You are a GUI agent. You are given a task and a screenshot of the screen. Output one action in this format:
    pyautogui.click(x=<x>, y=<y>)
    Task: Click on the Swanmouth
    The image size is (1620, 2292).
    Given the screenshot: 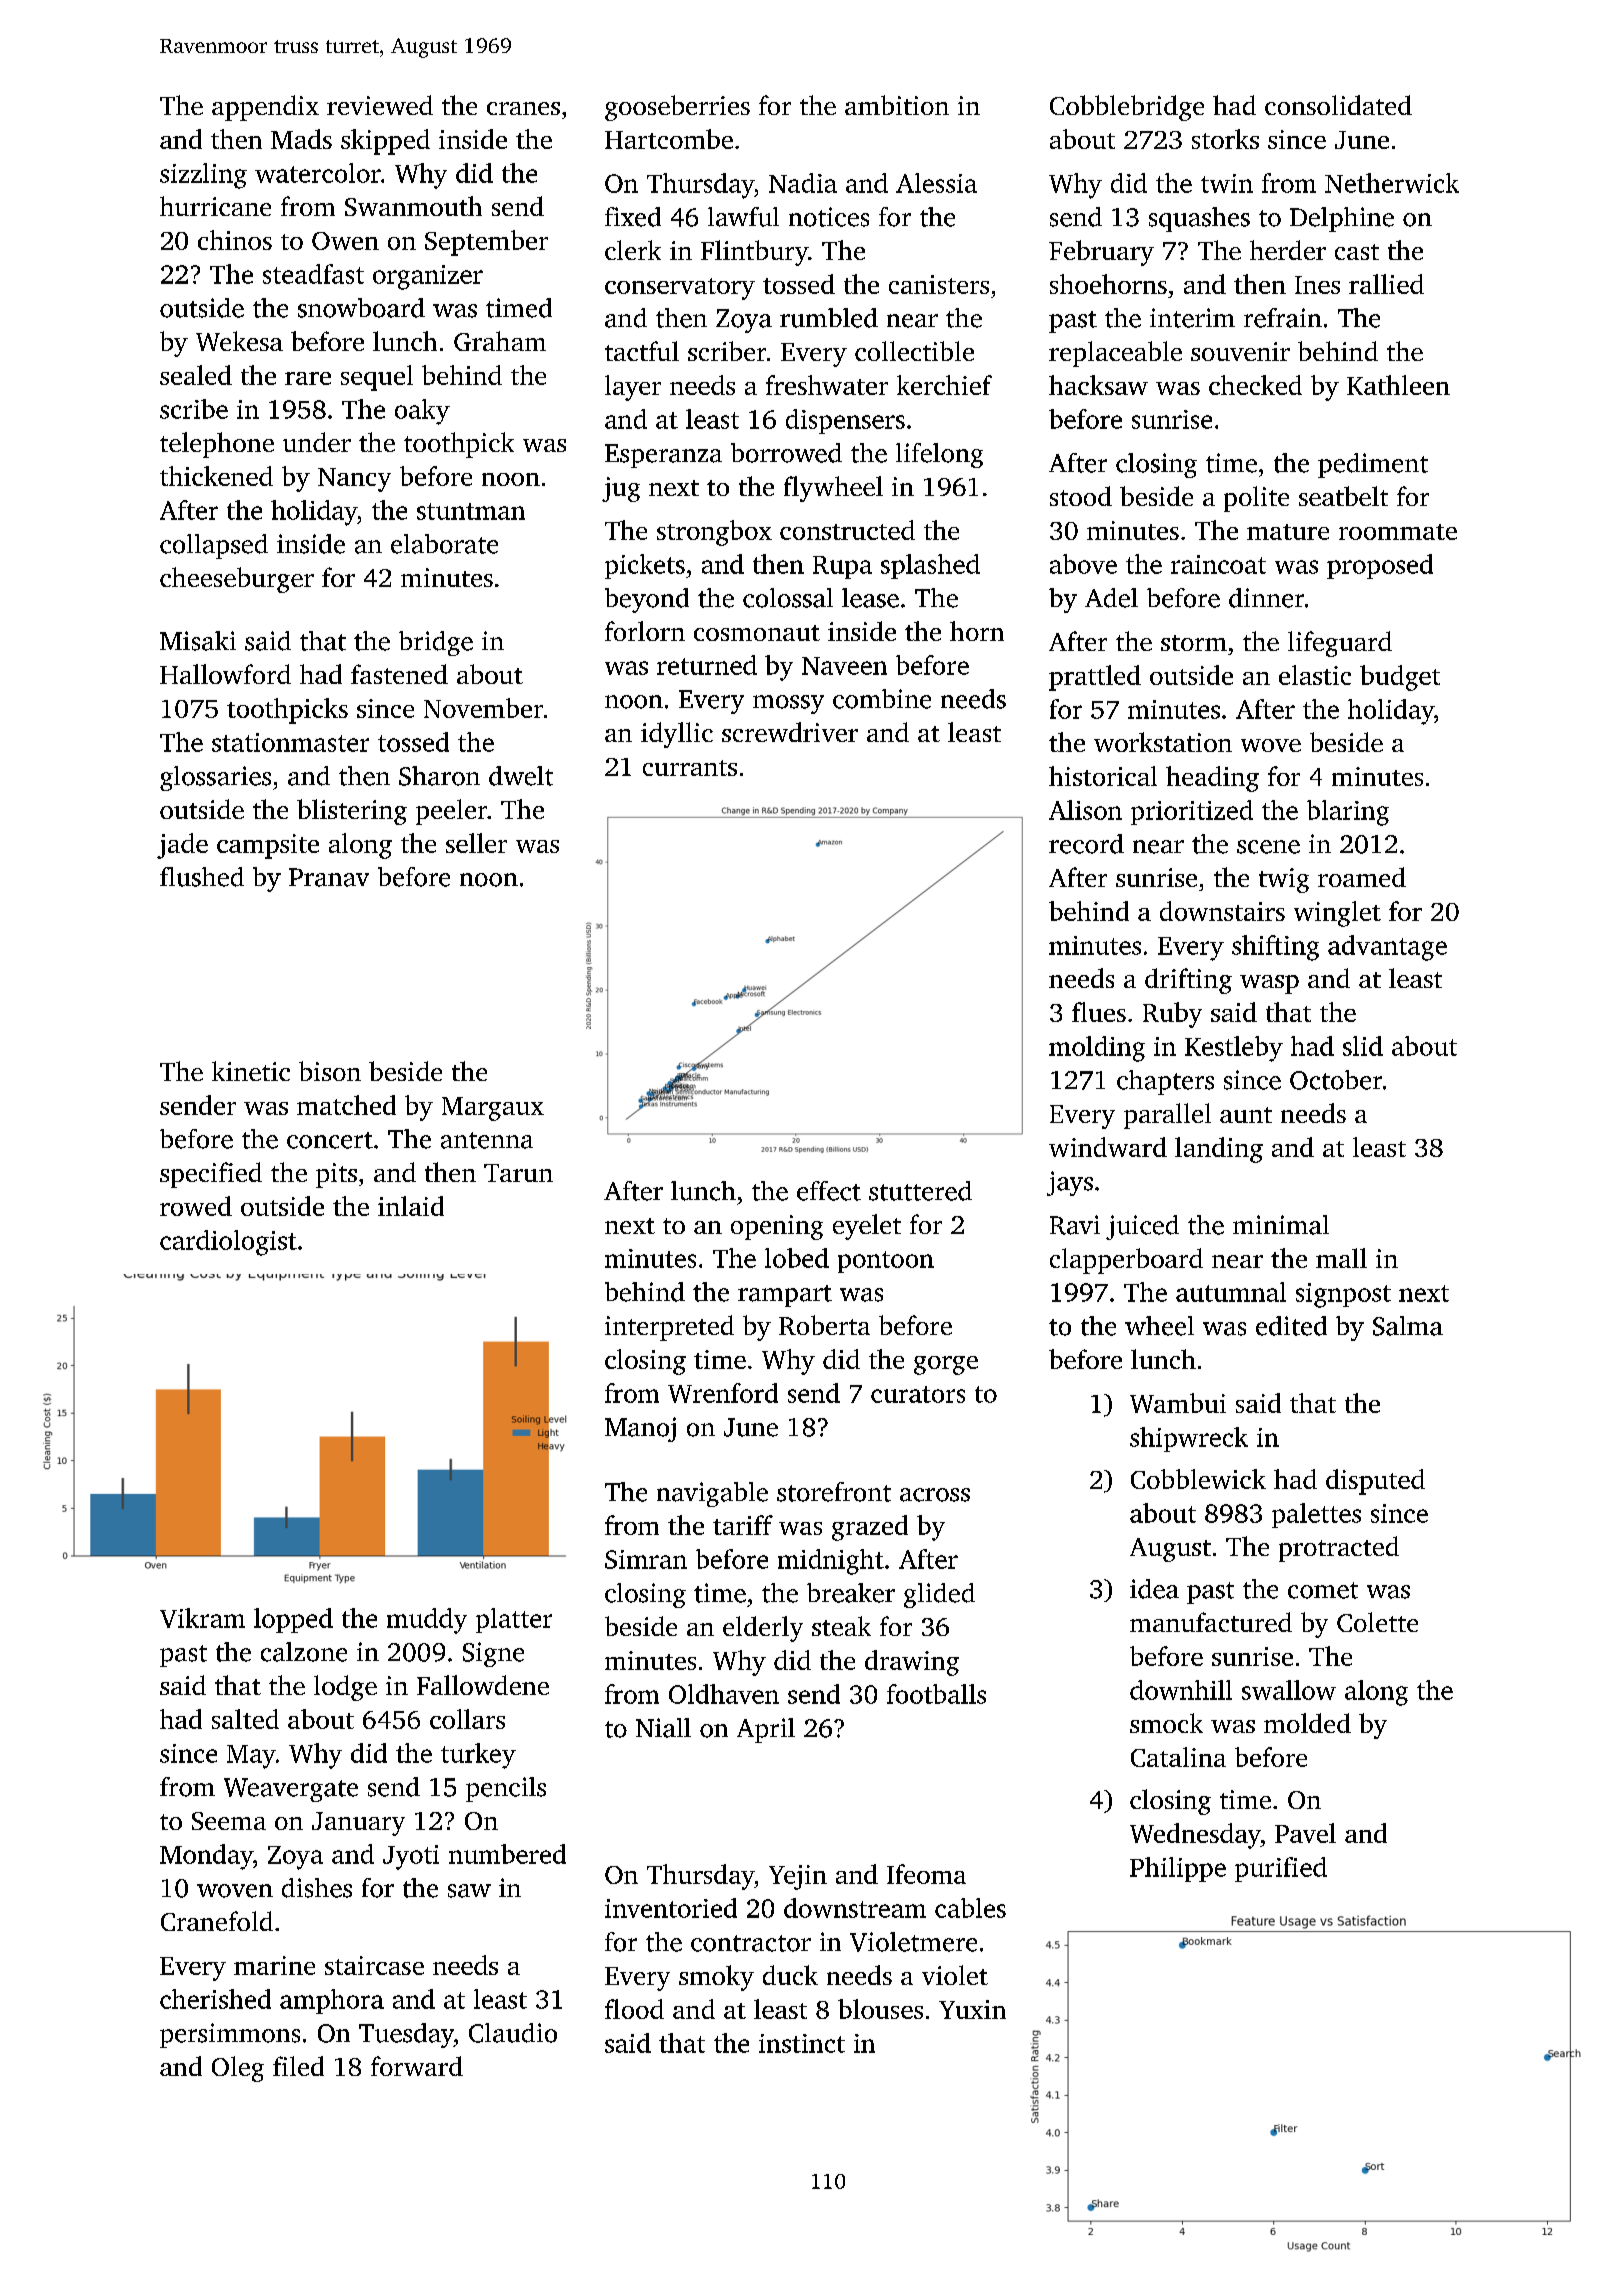 What is the action you would take?
    pyautogui.click(x=413, y=206)
